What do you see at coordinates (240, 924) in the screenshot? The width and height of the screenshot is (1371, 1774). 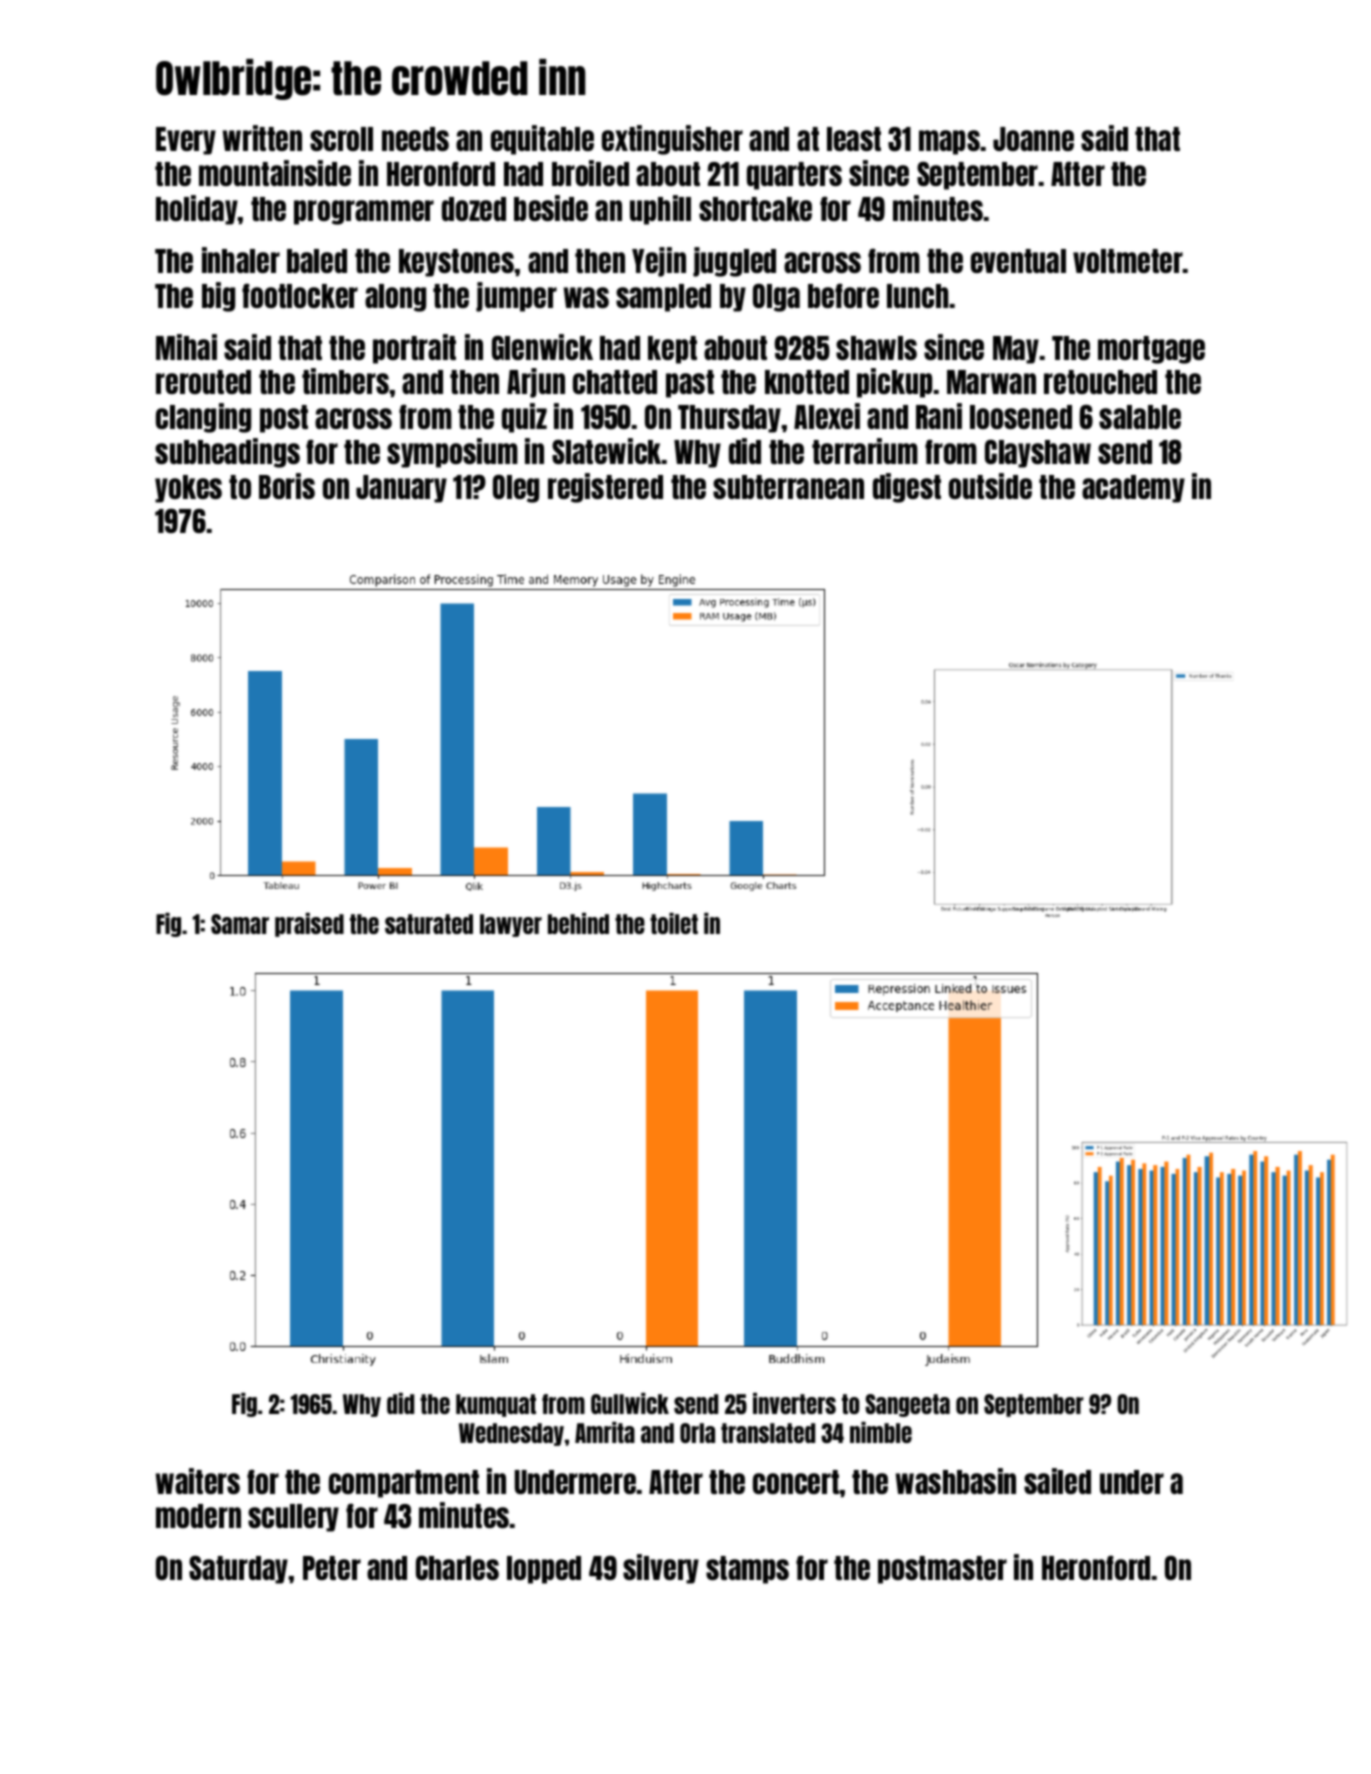 I see `Samar` at bounding box center [240, 924].
